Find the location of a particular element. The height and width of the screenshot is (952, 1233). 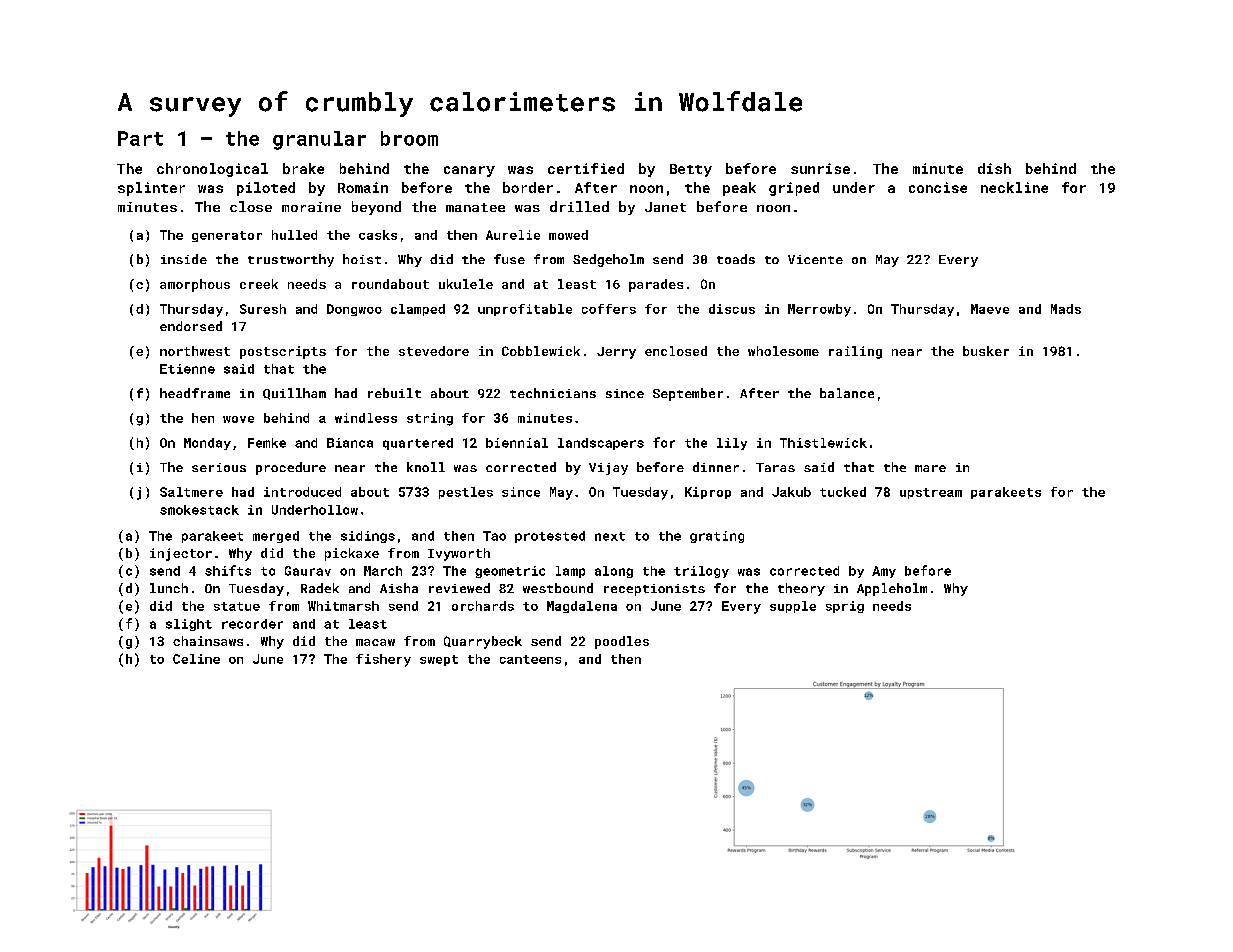

Whitmarsh is located at coordinates (343, 606).
